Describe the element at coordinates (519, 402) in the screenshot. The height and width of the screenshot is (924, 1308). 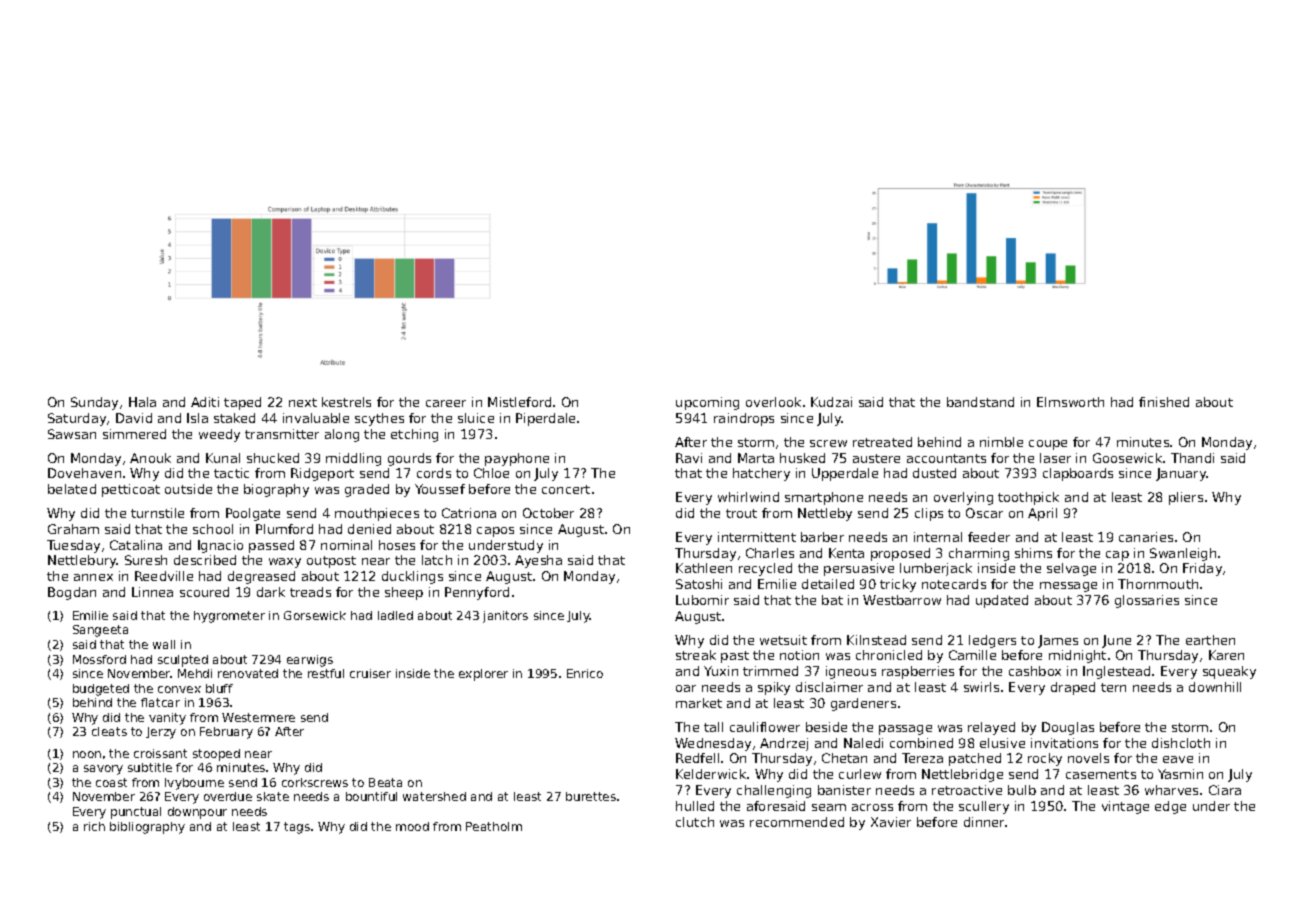
I see `Mistleford` at that location.
